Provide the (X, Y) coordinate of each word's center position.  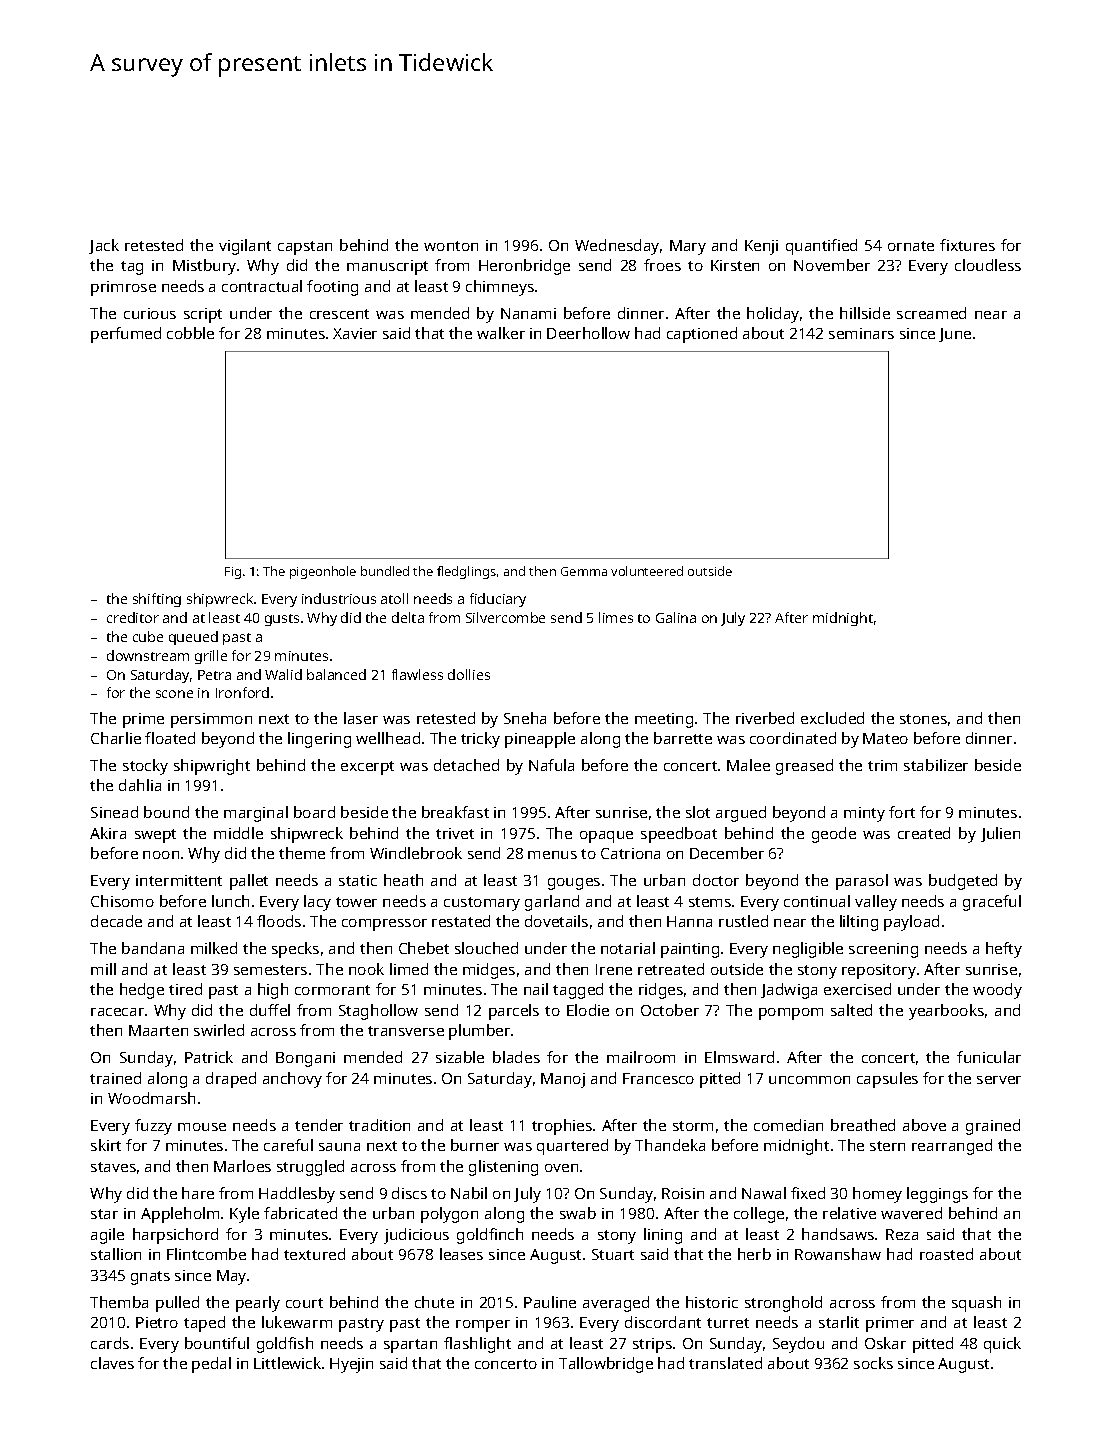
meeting (664, 720)
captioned (702, 335)
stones (923, 719)
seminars (861, 333)
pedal (211, 1365)
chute (434, 1302)
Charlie (116, 738)
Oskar (885, 1343)
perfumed (126, 335)
